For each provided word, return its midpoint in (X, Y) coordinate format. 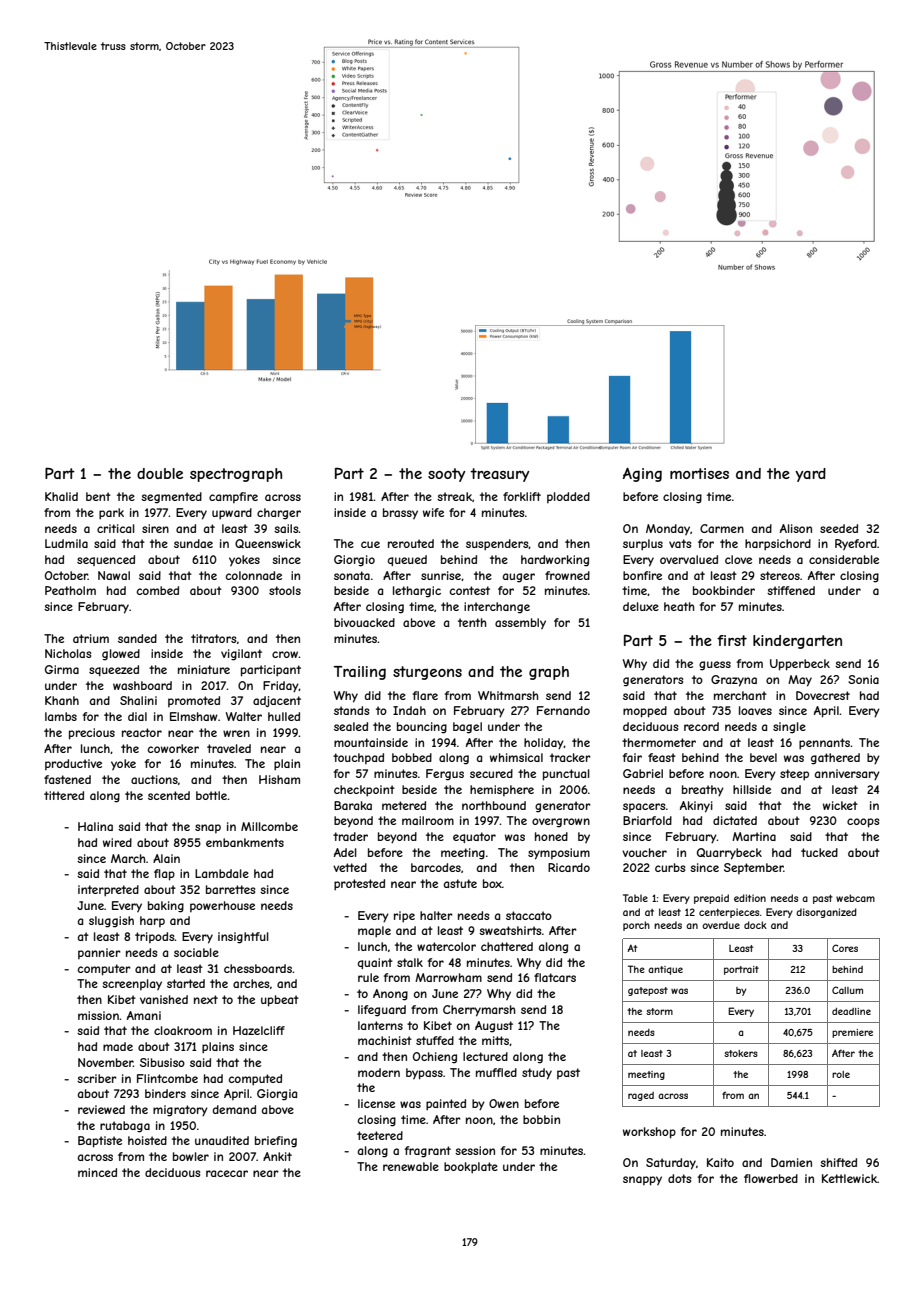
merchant (740, 695)
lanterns (380, 1025)
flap (164, 875)
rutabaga (125, 1127)
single (789, 728)
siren (155, 528)
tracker (570, 757)
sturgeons (427, 673)
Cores (845, 948)
